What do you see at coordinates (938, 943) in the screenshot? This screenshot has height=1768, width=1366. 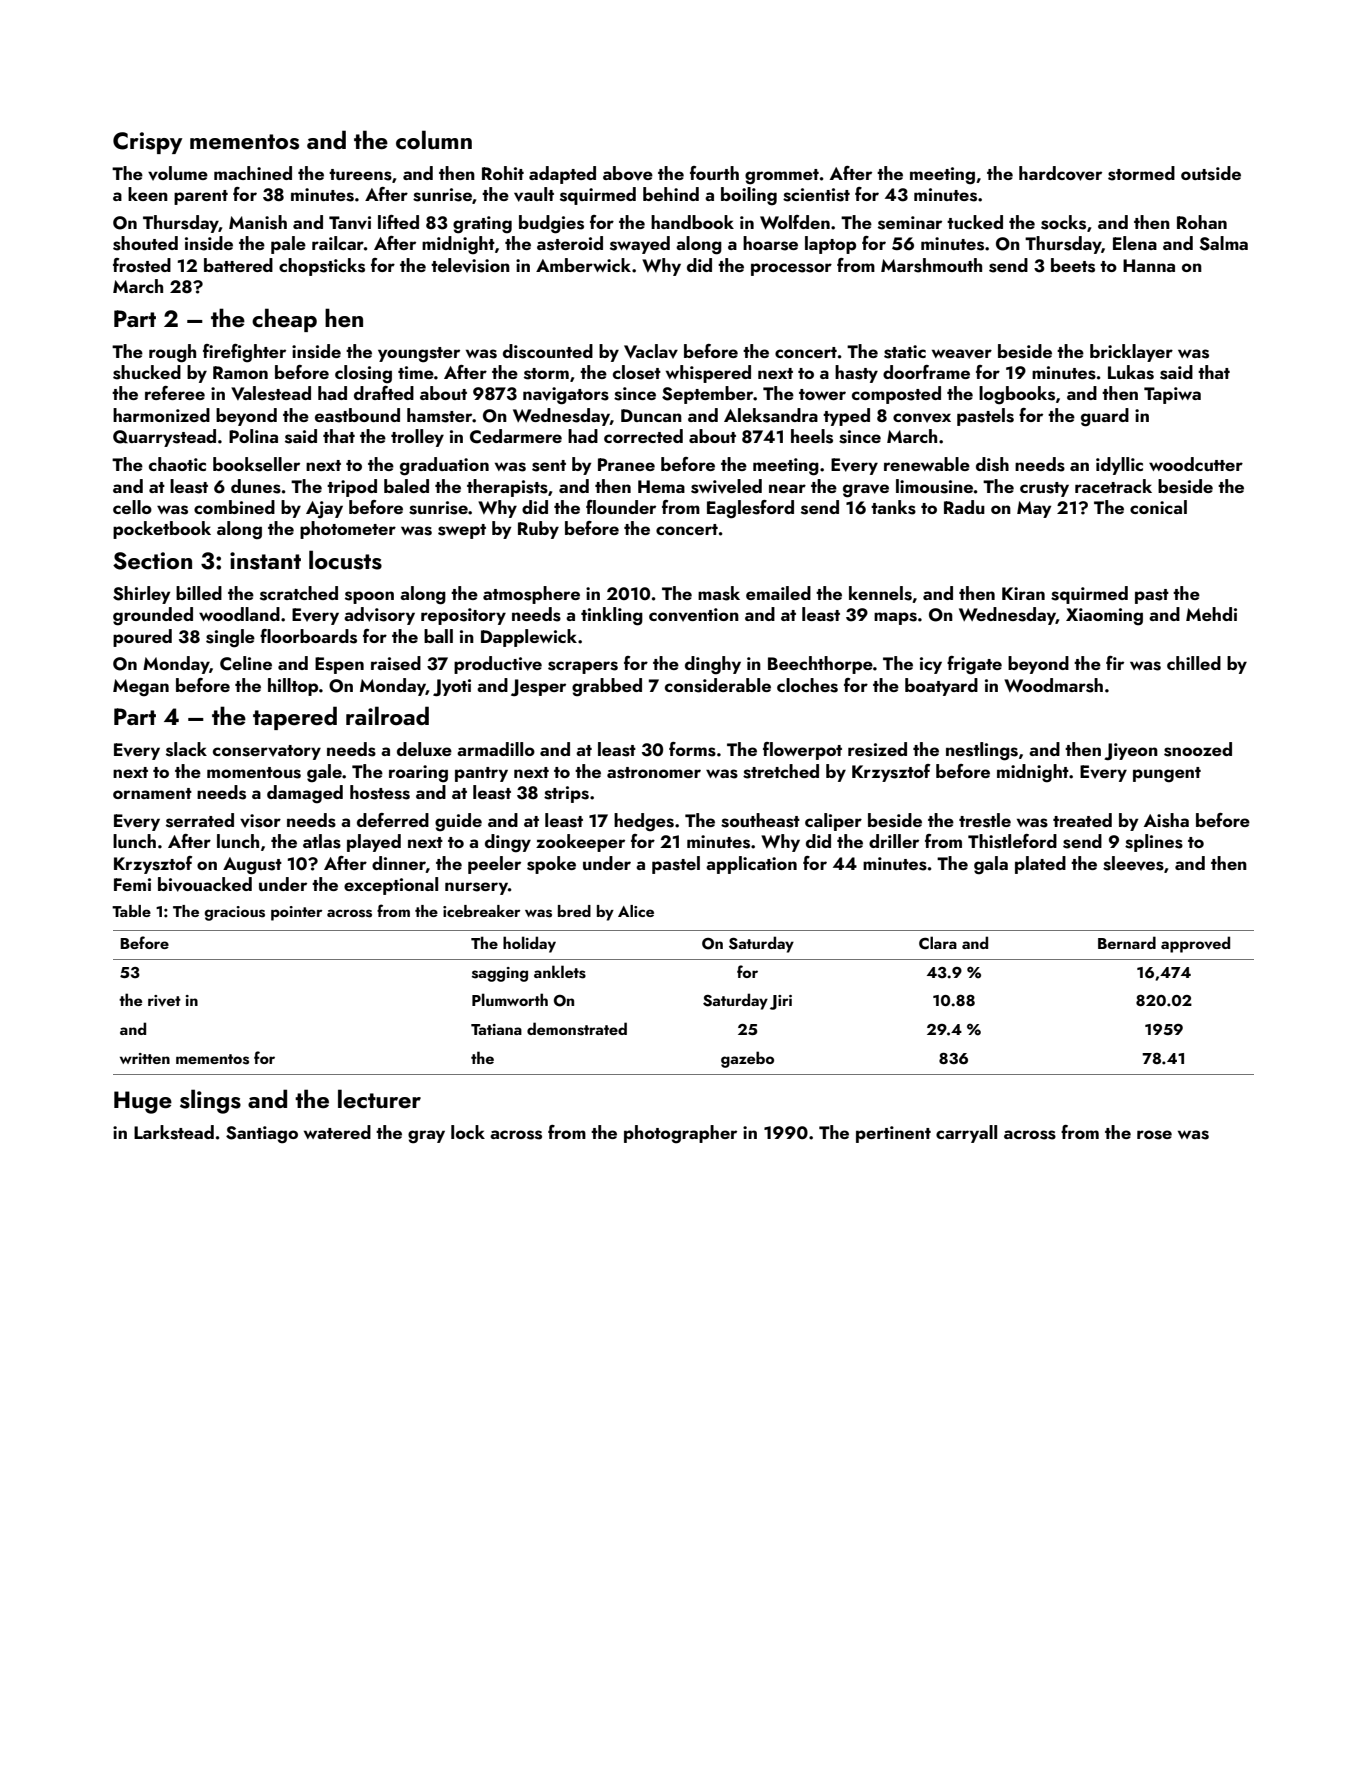 I see `Clara` at bounding box center [938, 943].
